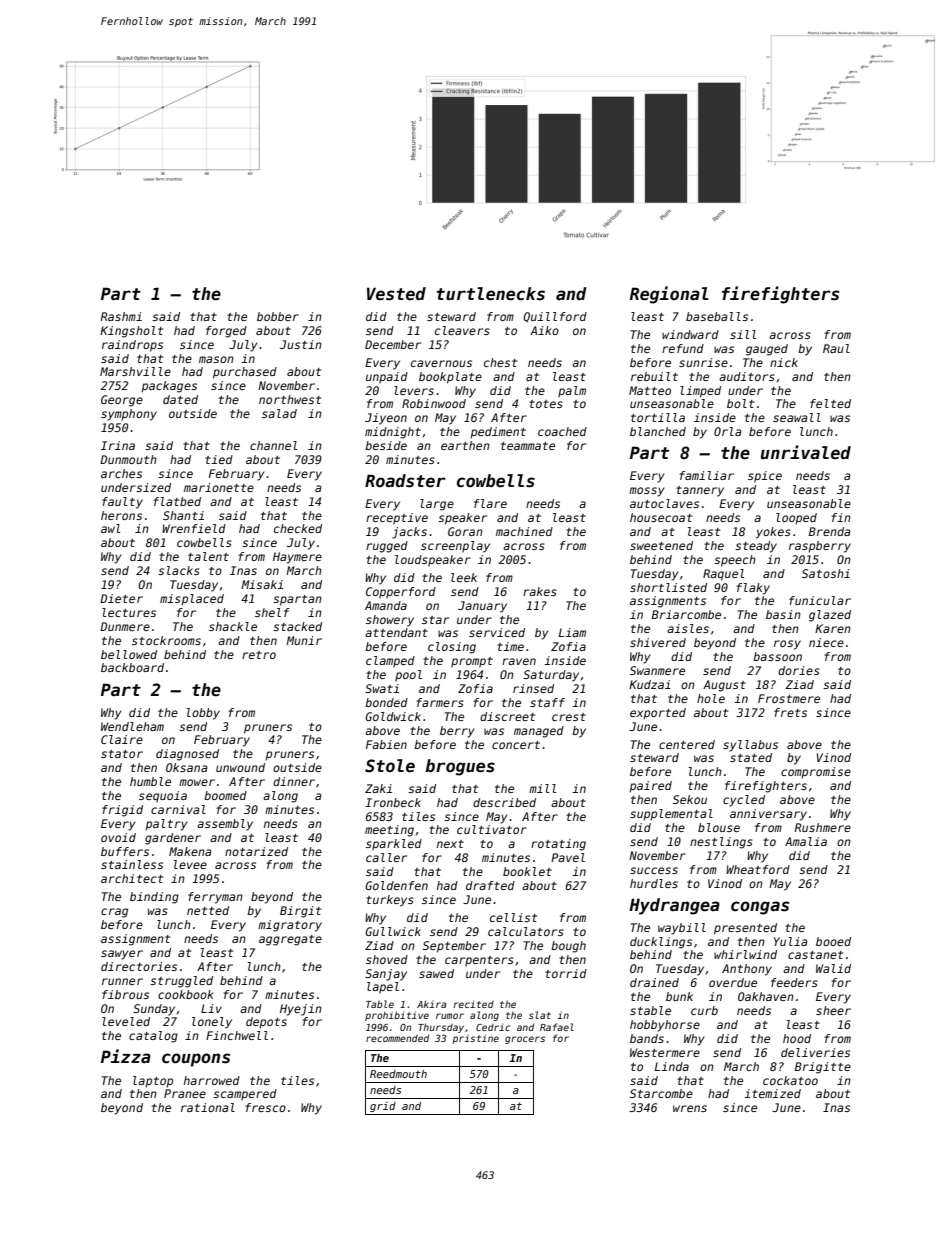 This image has height=1233, width=952. What do you see at coordinates (208, 1107) in the image?
I see `rational` at bounding box center [208, 1107].
